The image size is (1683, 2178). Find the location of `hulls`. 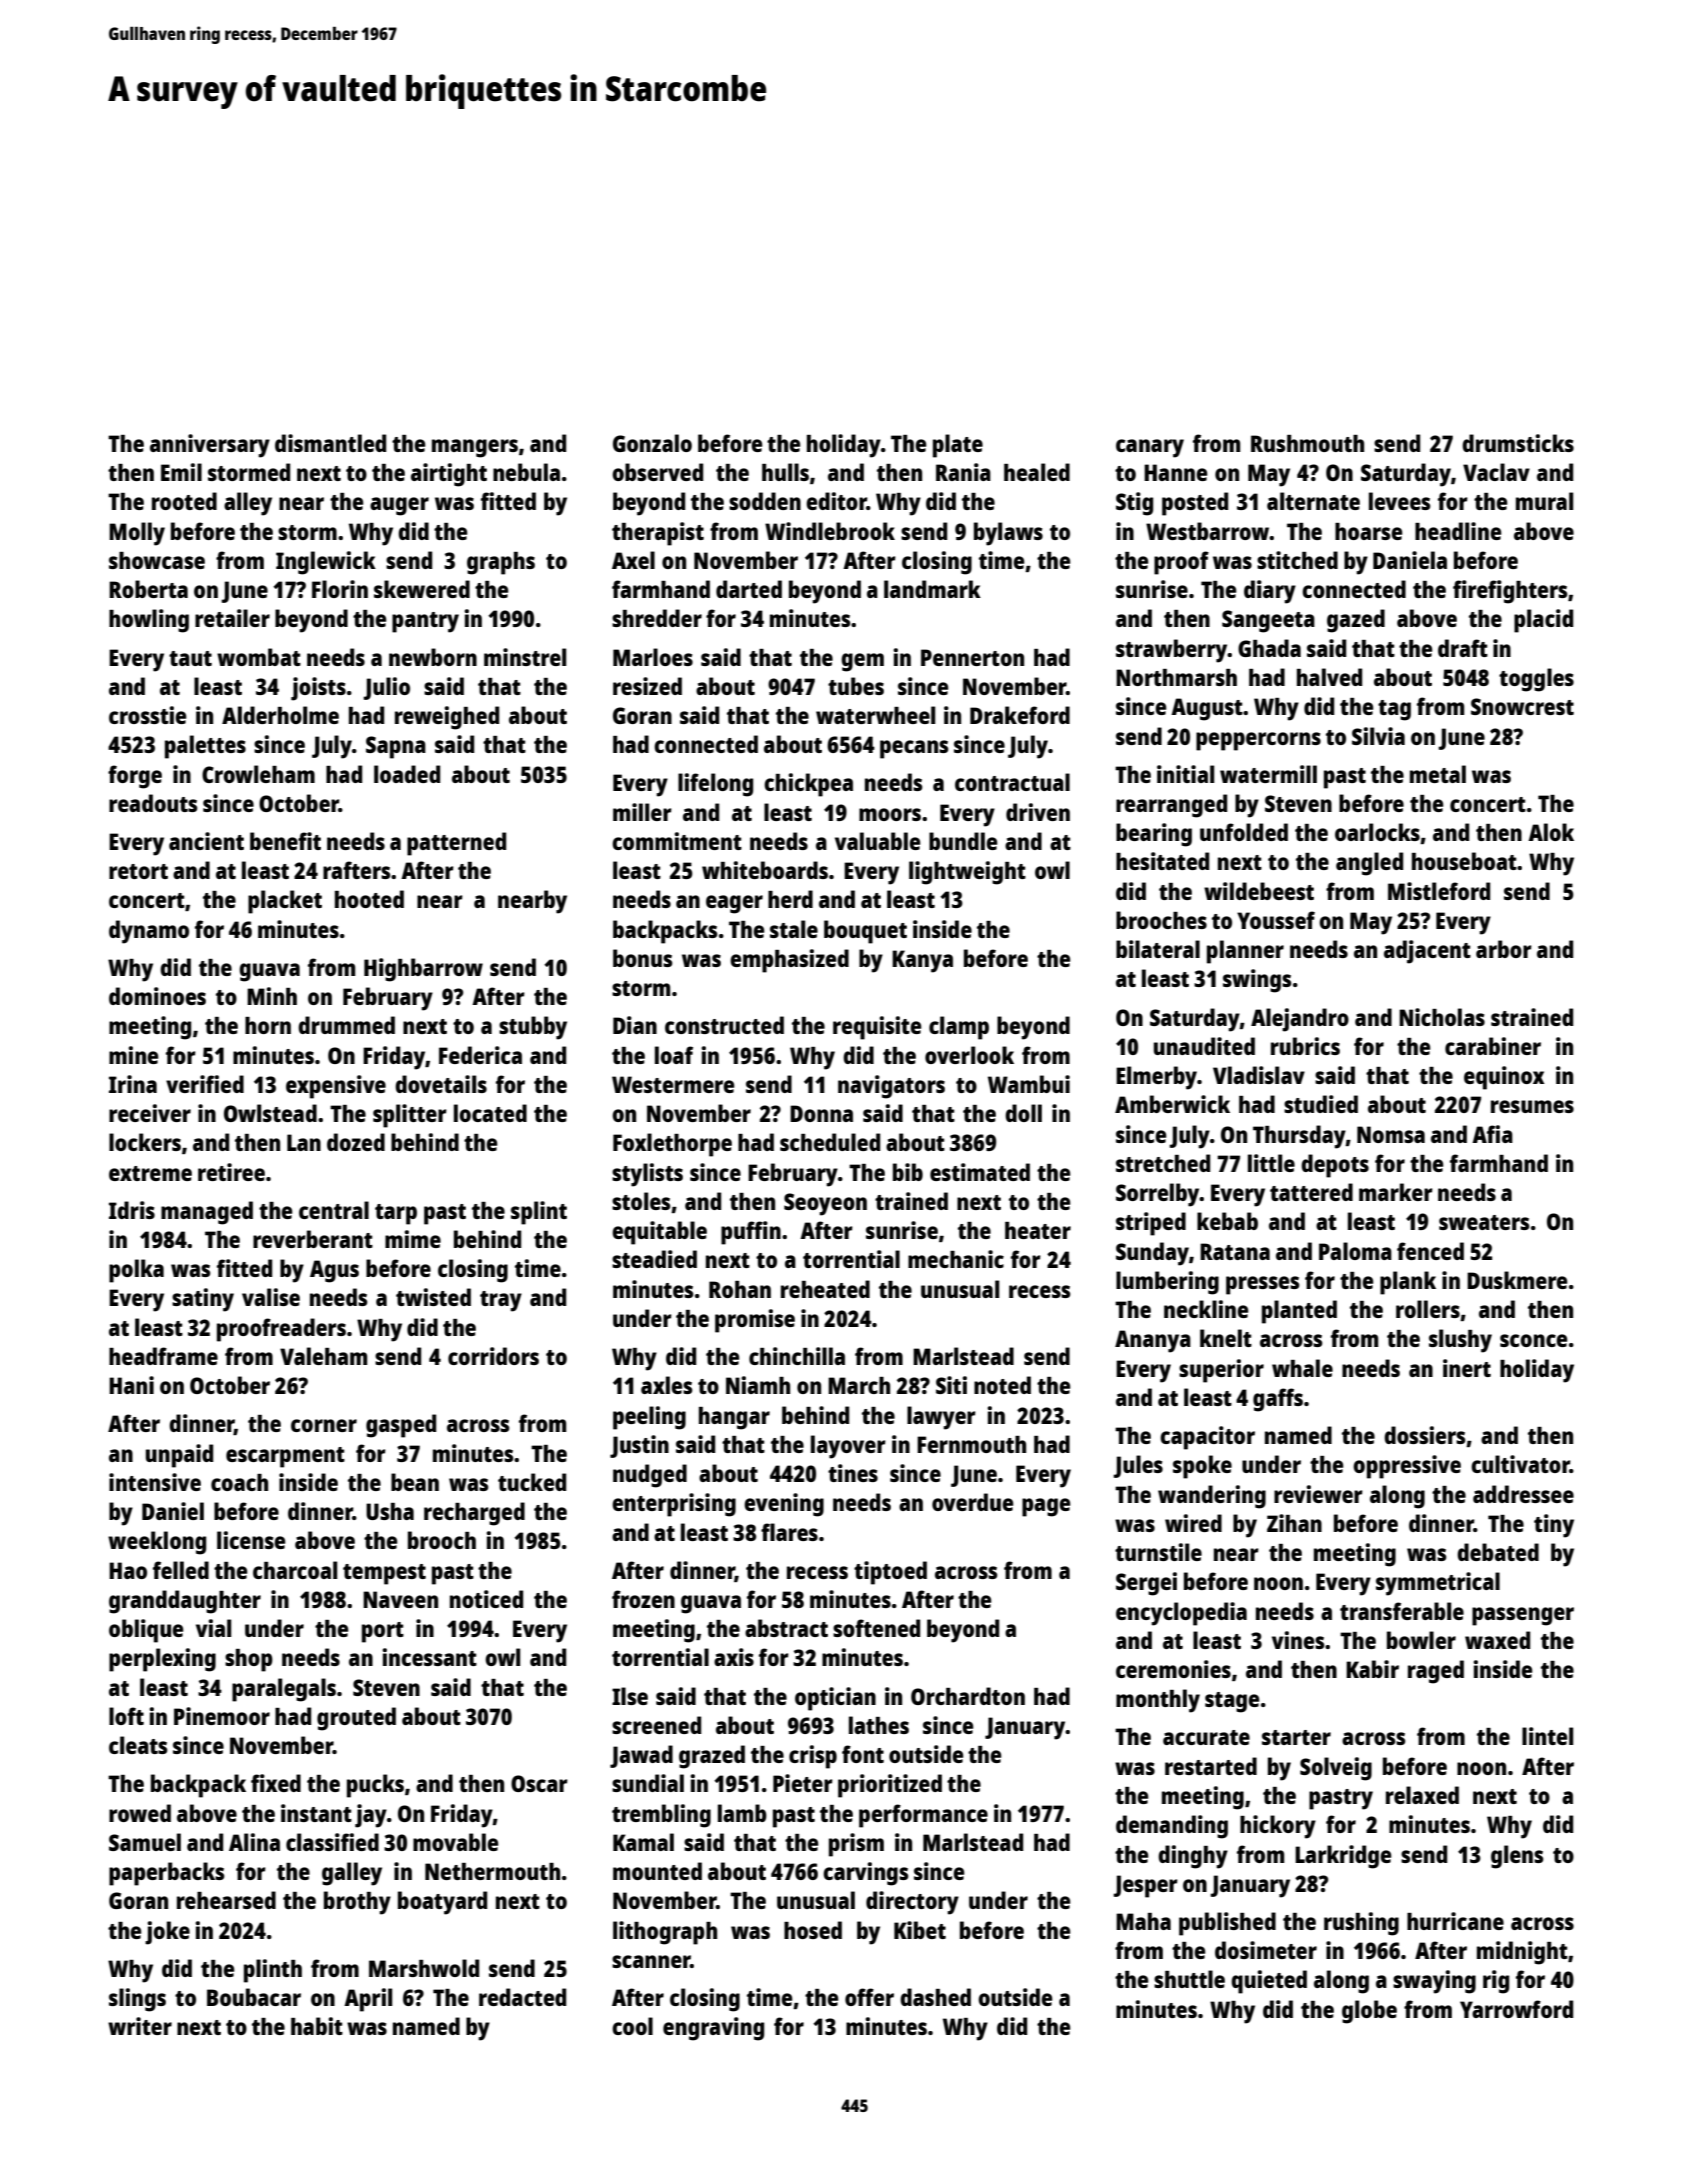

hulls is located at coordinates (785, 472).
